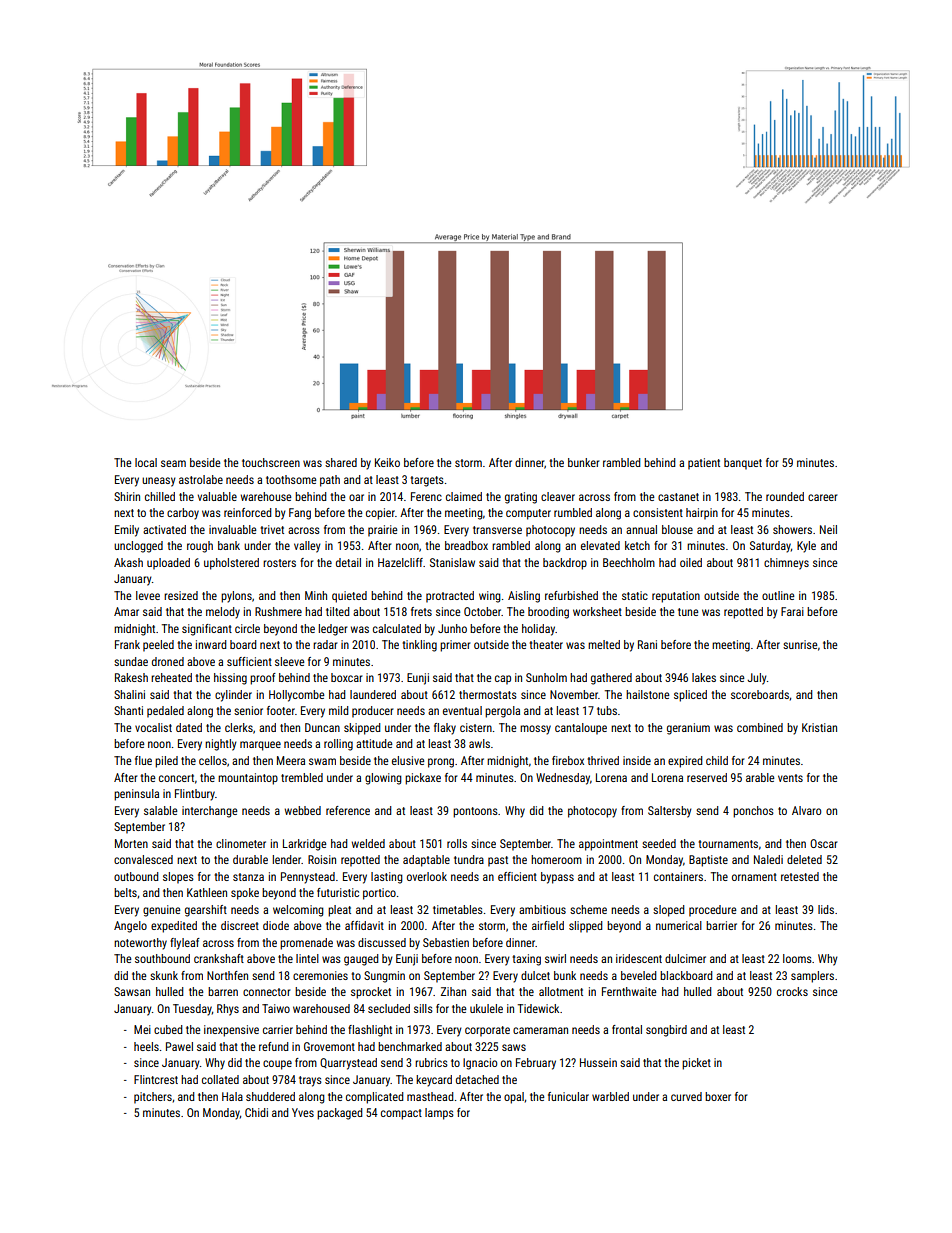  I want to click on carrier, so click(278, 1029).
